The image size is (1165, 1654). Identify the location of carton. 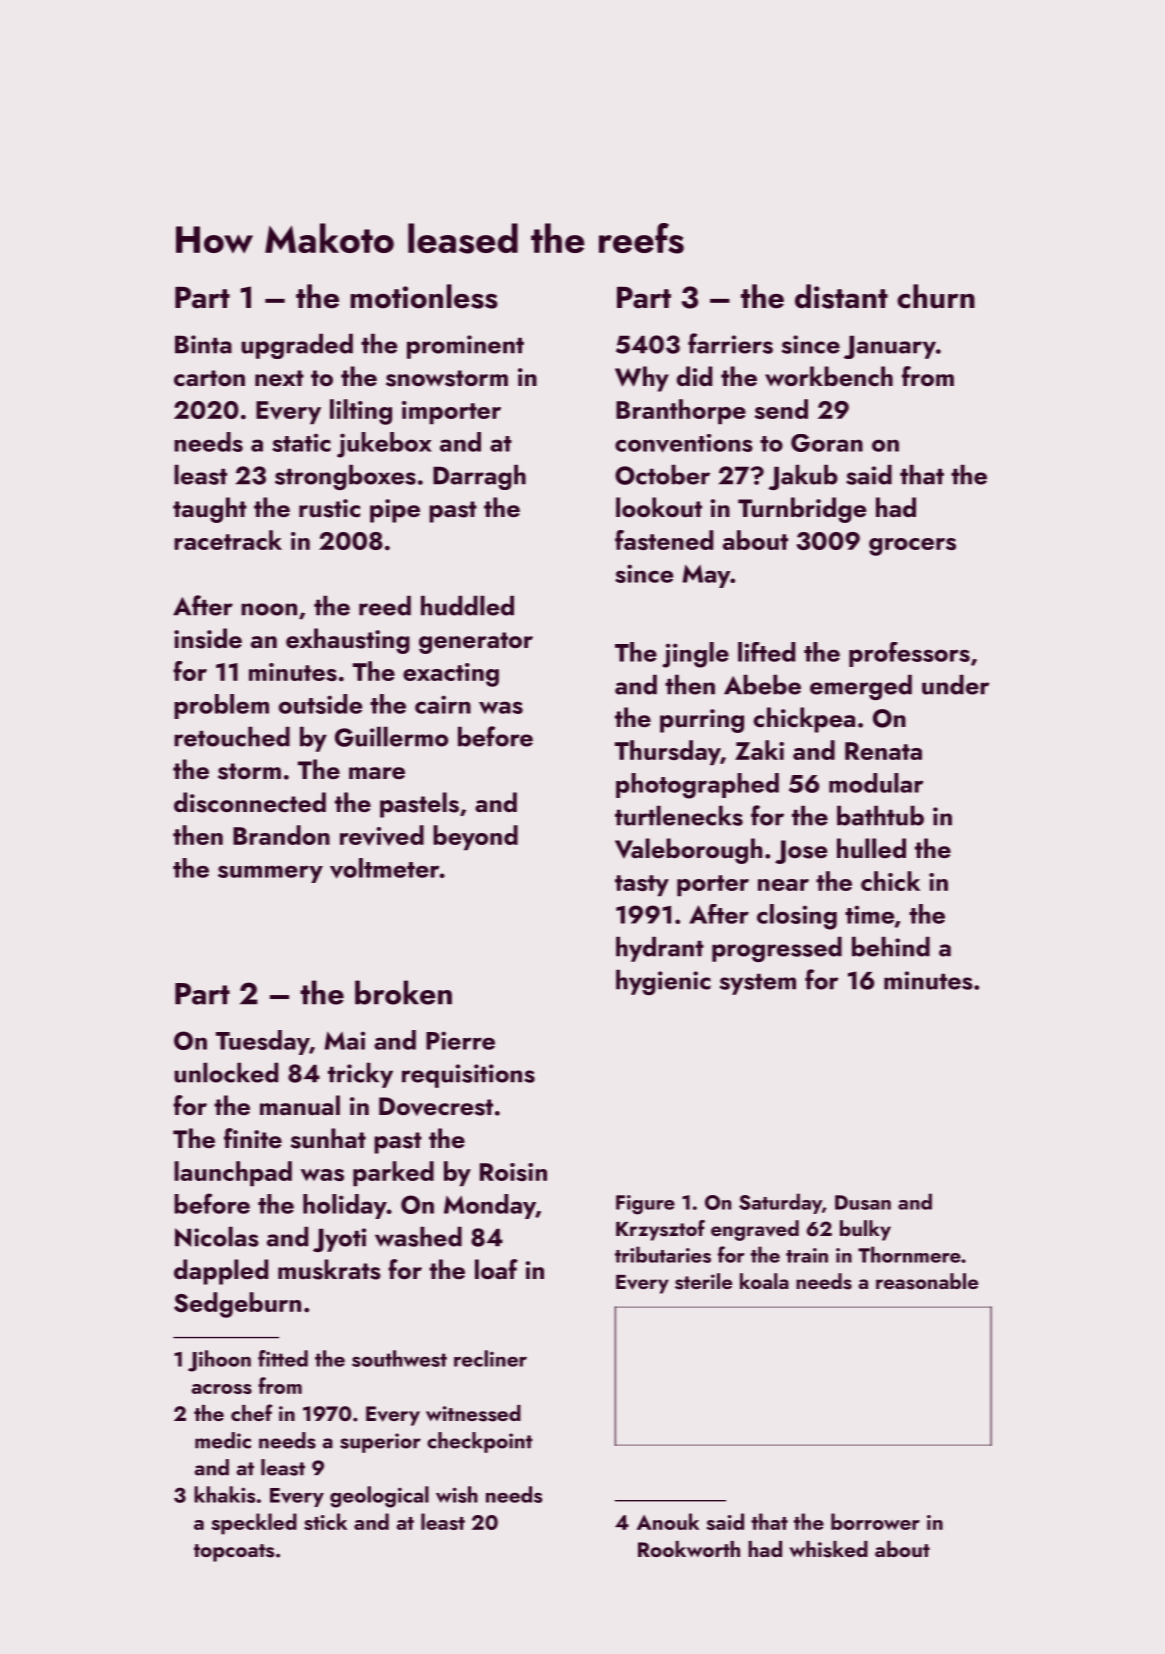
(209, 378).
